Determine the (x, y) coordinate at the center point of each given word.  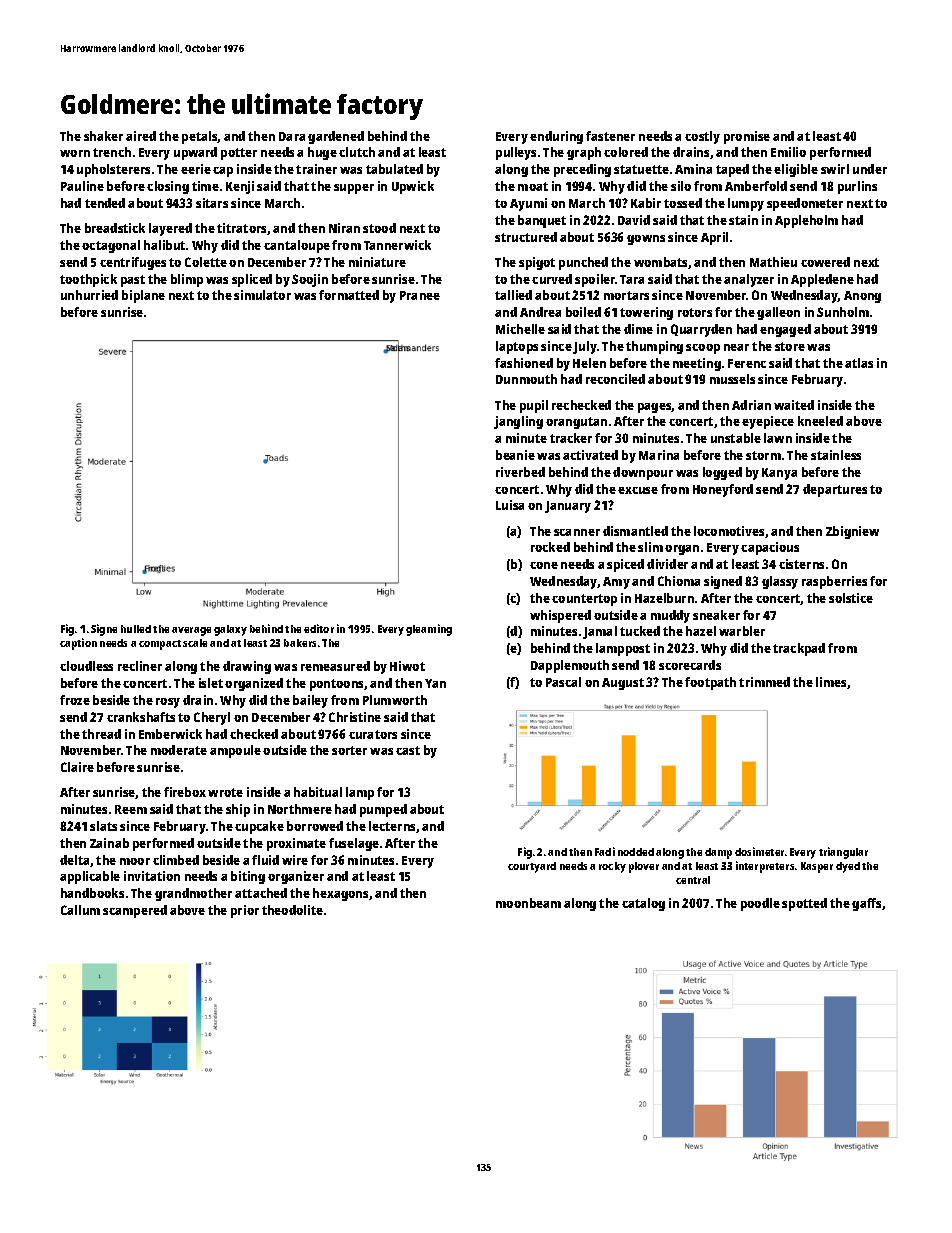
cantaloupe (297, 246)
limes (831, 682)
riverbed (520, 472)
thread (101, 734)
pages (655, 408)
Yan (435, 683)
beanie (515, 455)
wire (295, 860)
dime (638, 329)
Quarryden (701, 330)
